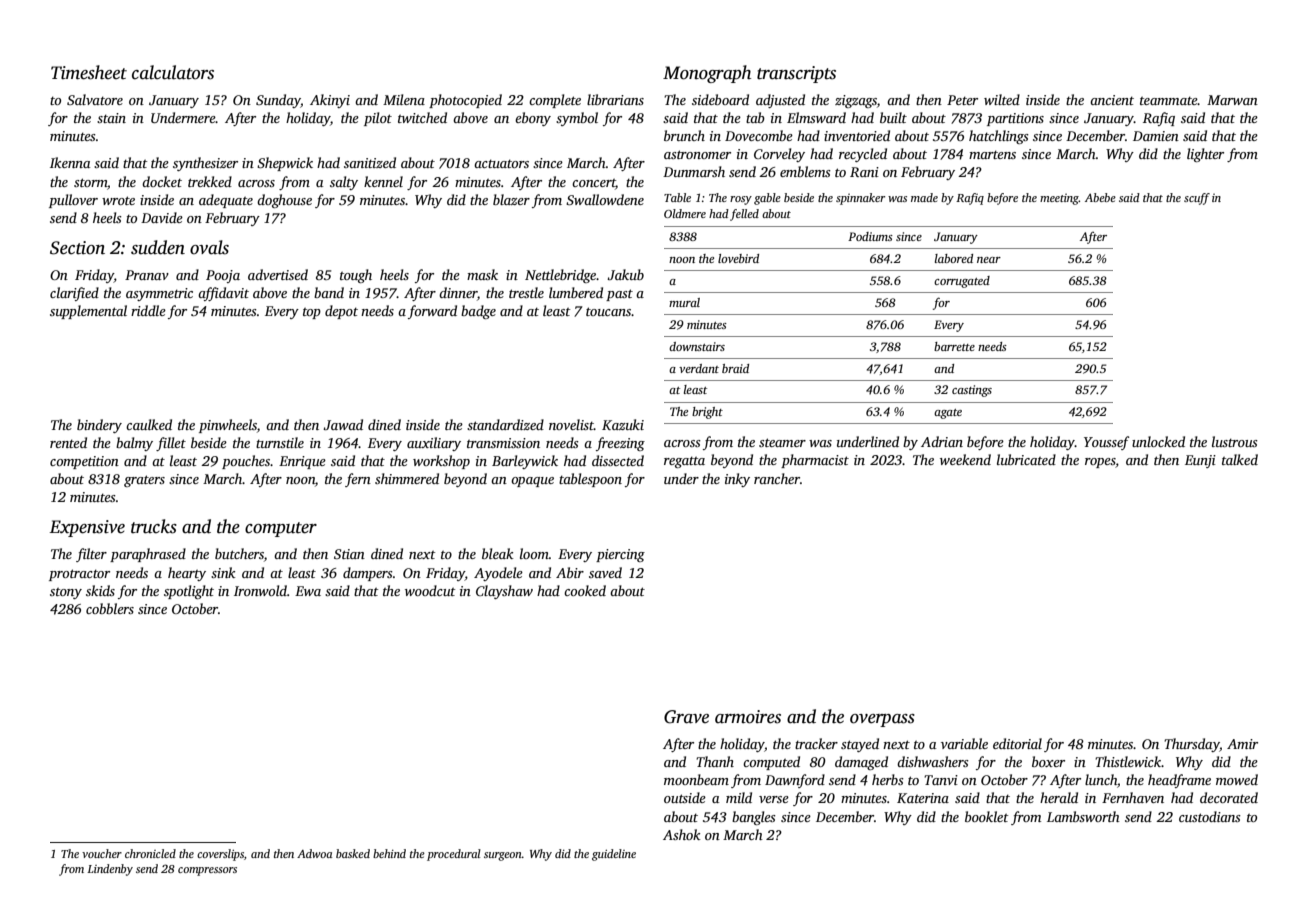 The width and height of the document is (1308, 924). Describe the element at coordinates (962, 282) in the document. I see `corrugated` at that location.
